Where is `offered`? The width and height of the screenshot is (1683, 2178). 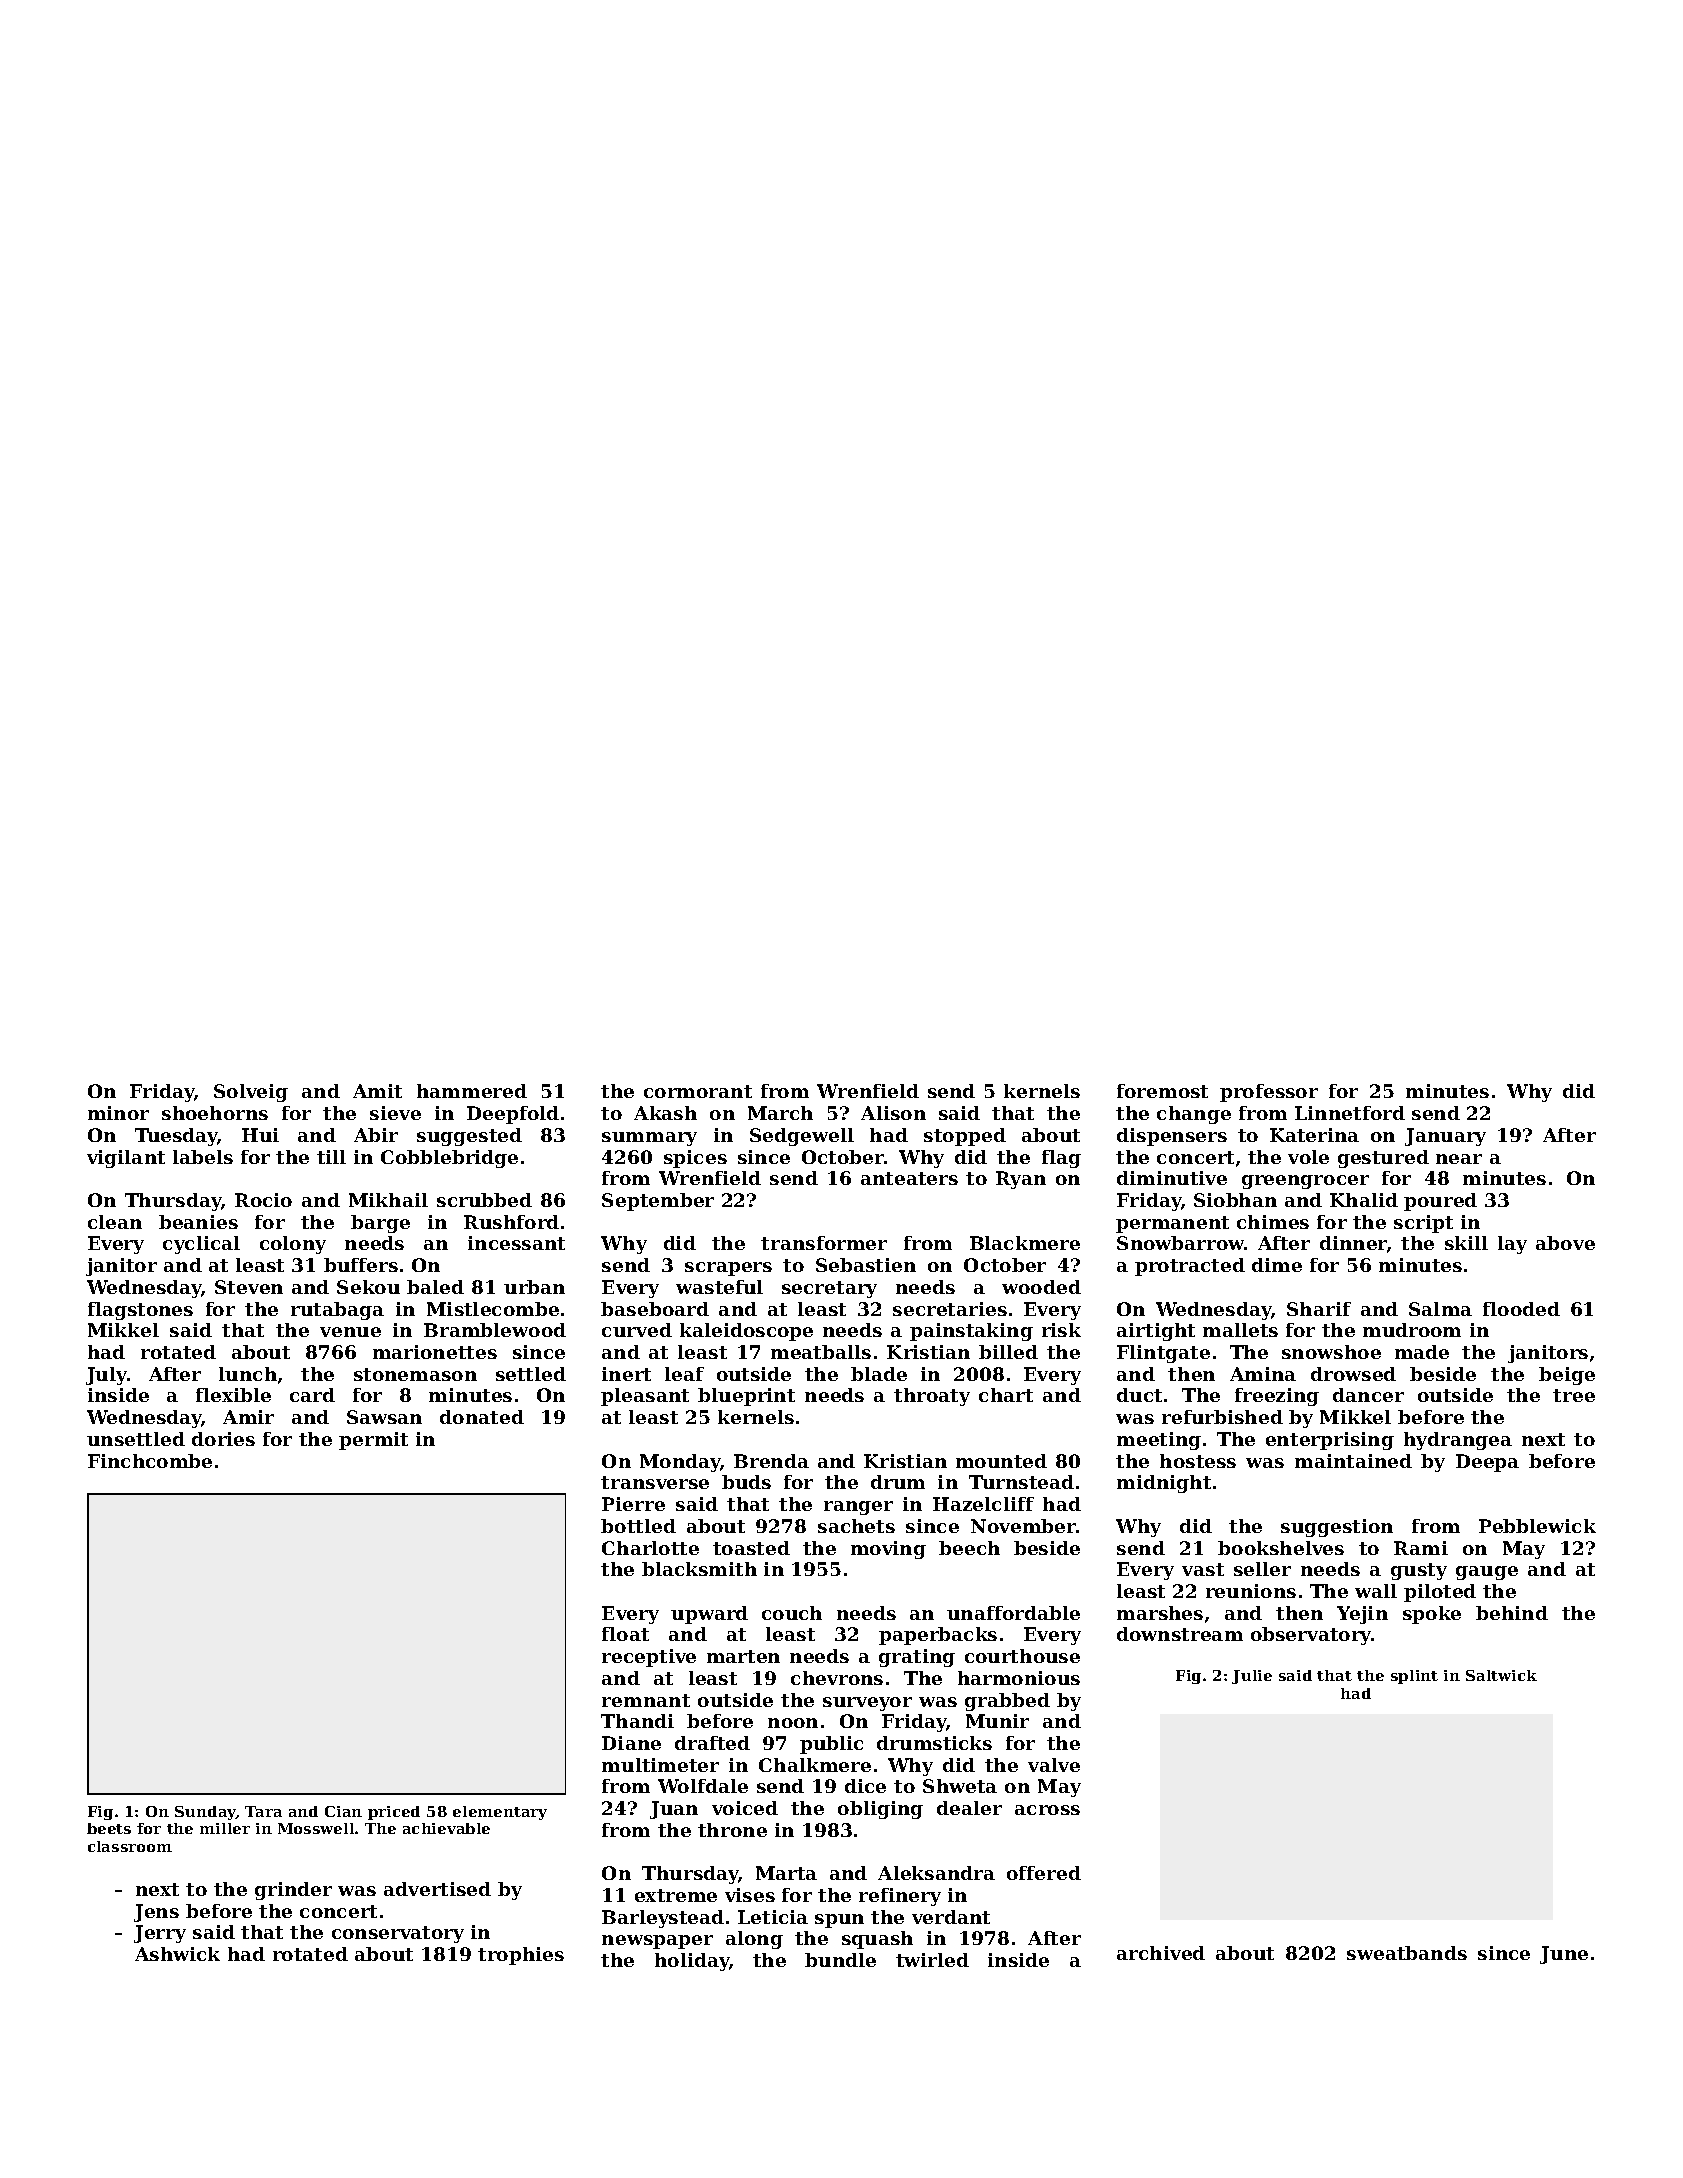
offered is located at coordinates (1044, 1873).
